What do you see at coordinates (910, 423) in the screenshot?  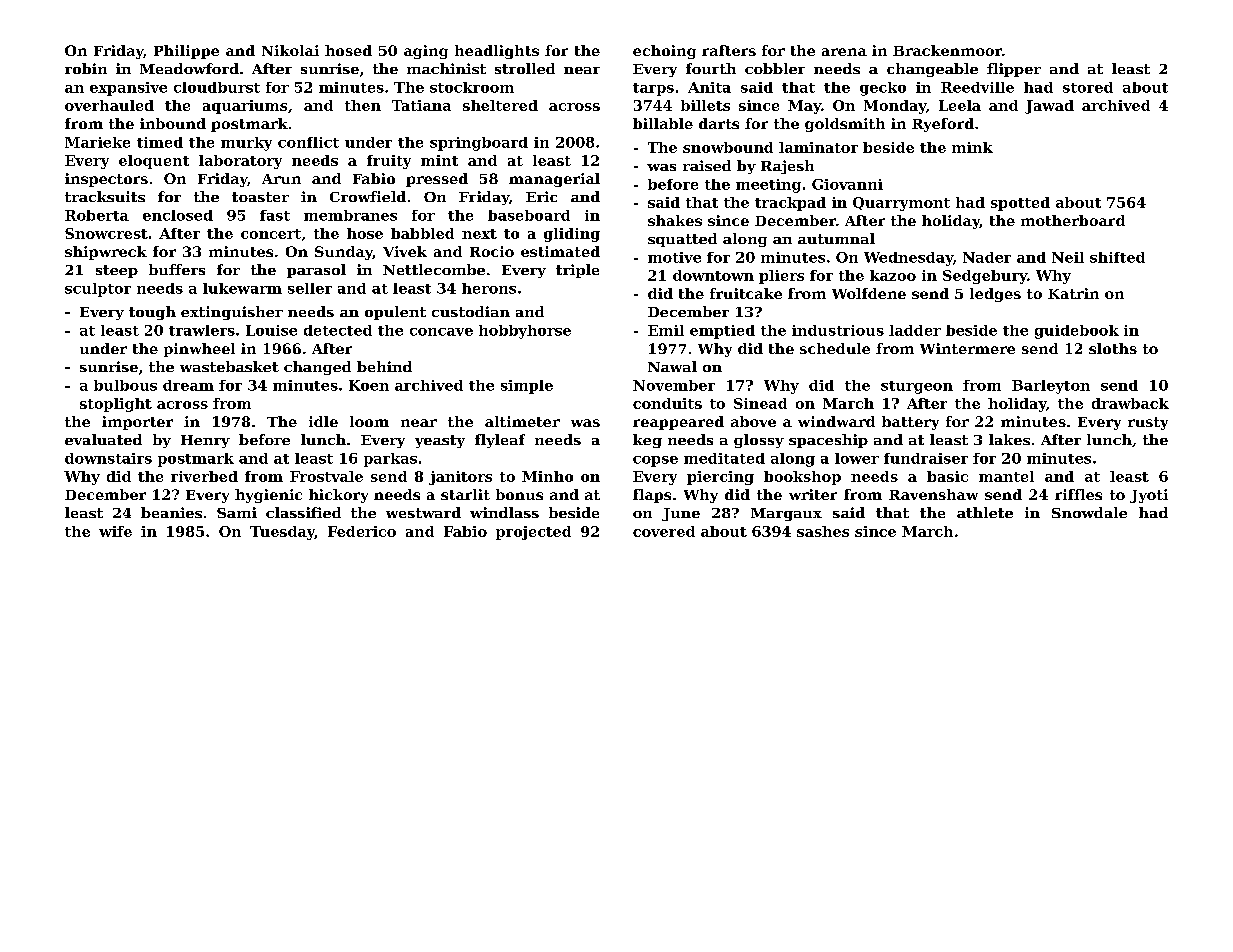 I see `battery` at bounding box center [910, 423].
